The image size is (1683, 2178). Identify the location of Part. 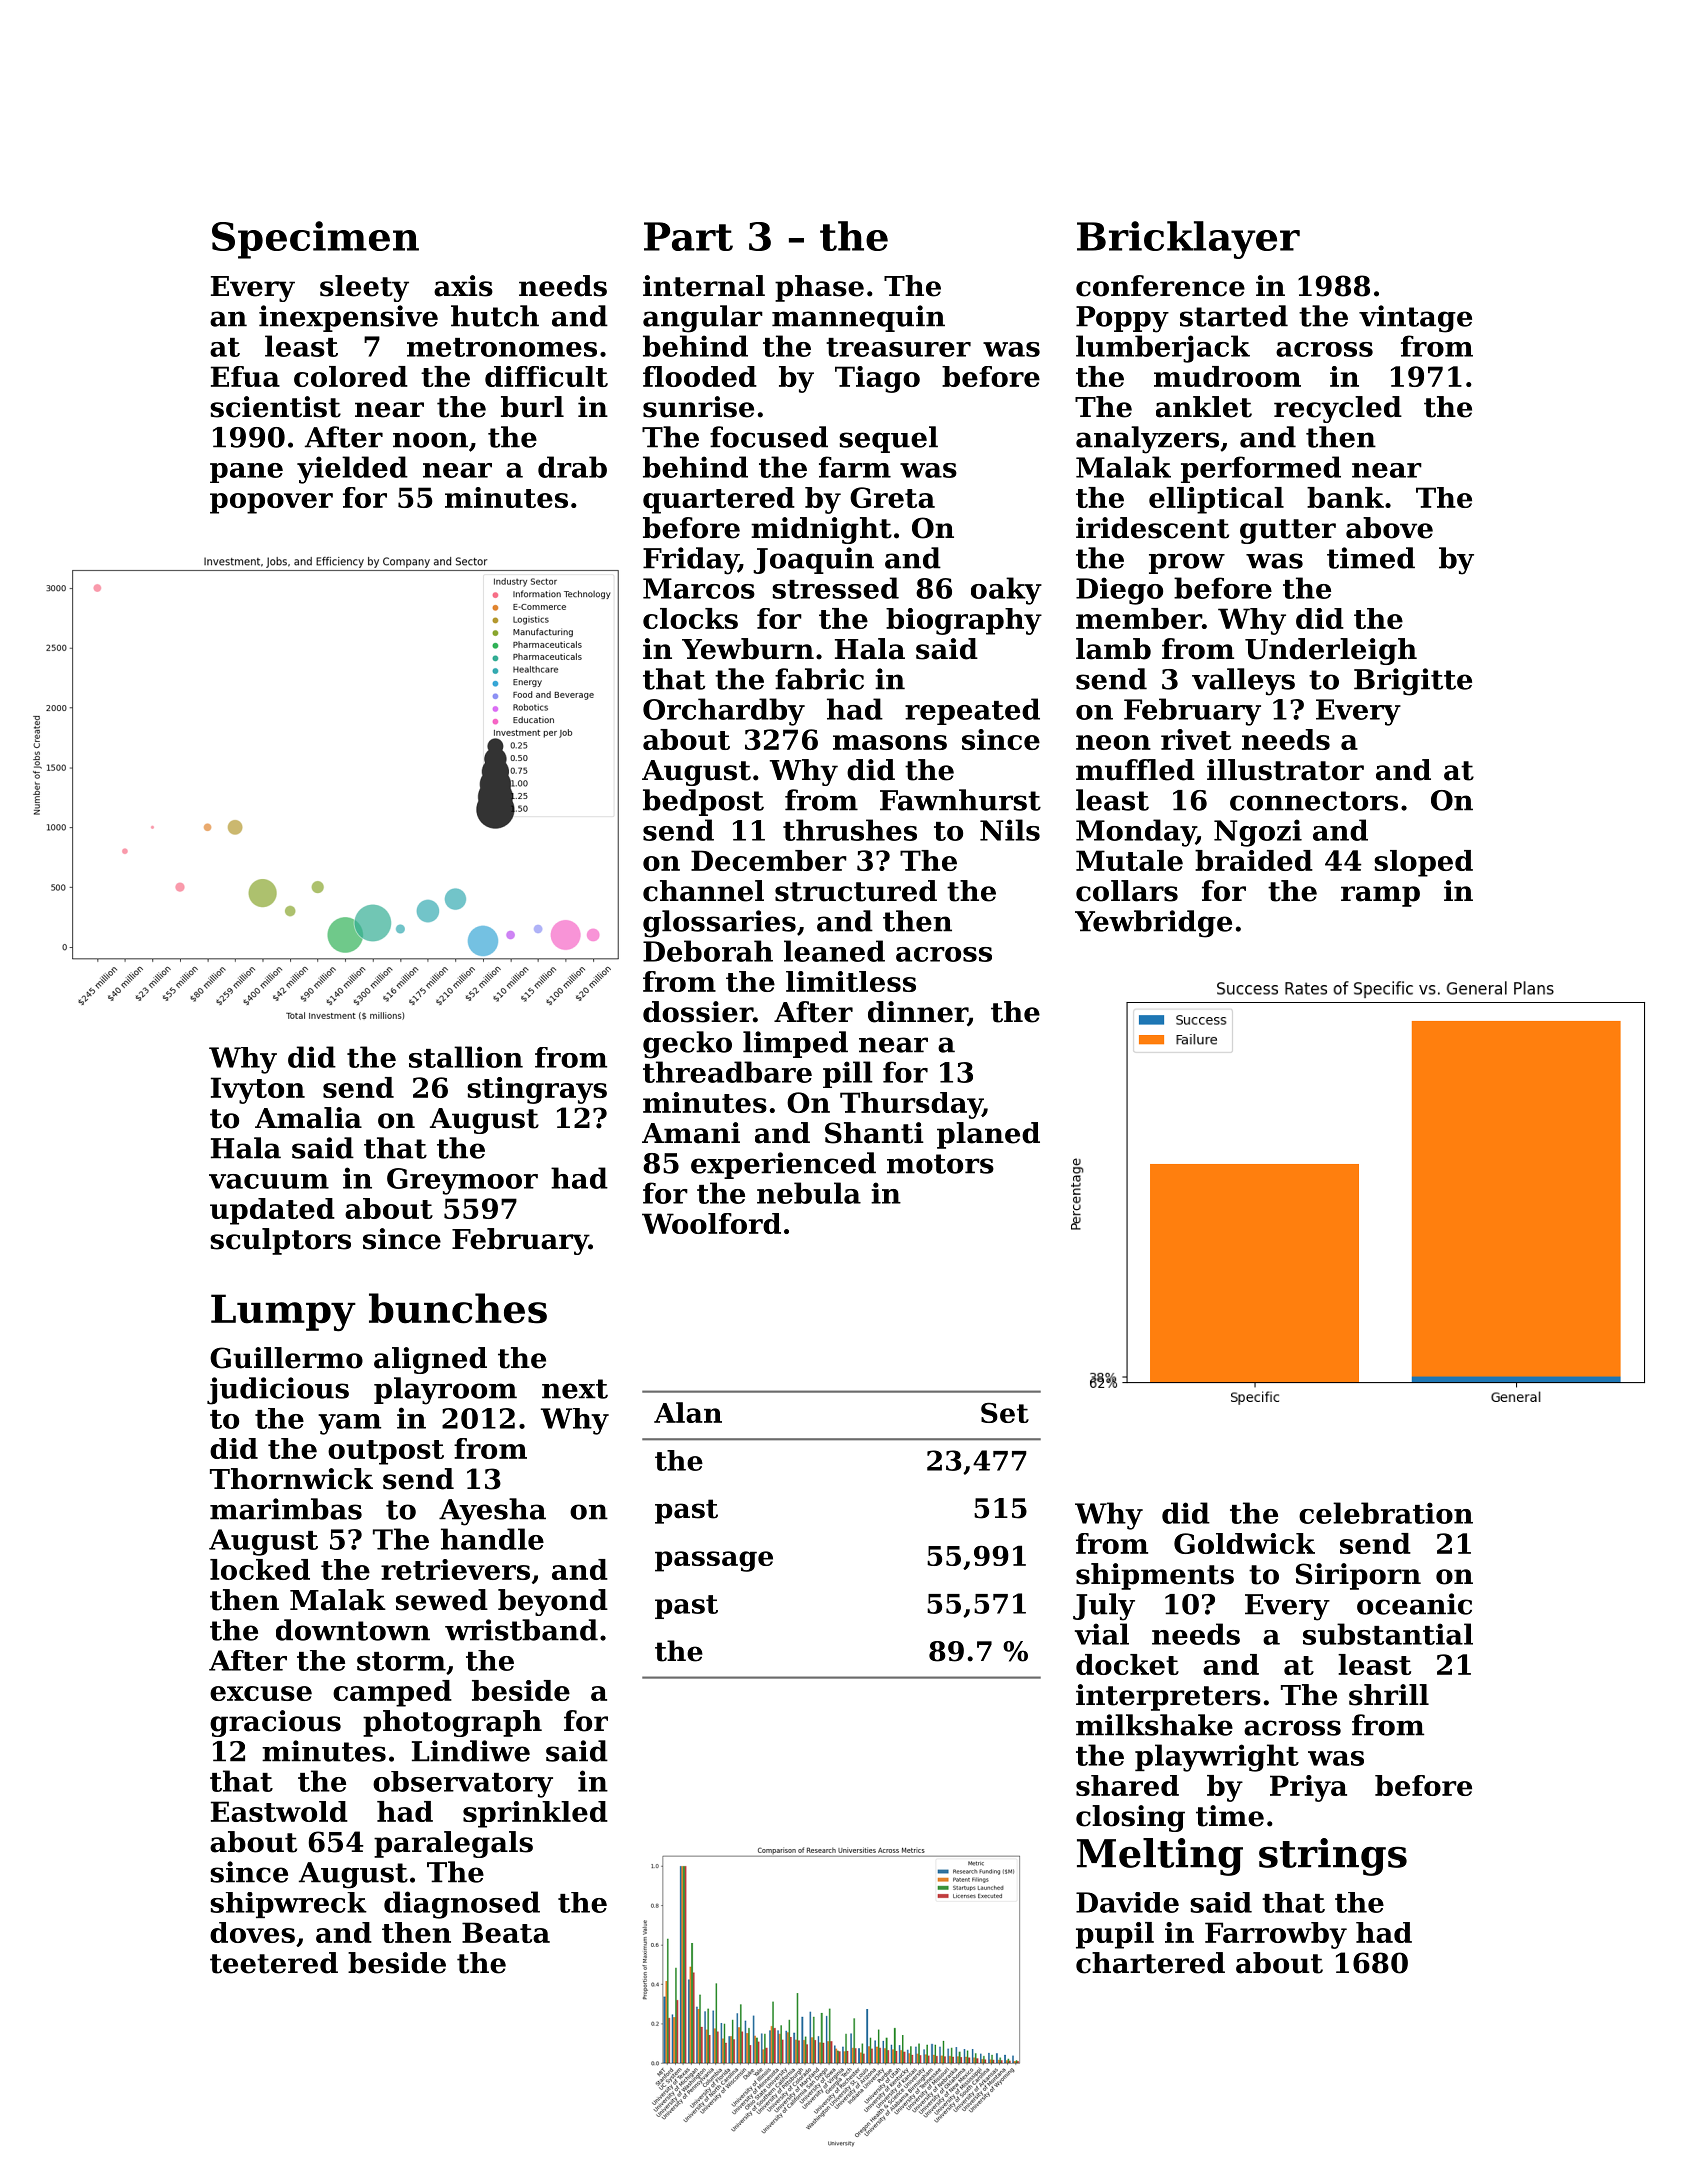
(688, 236).
